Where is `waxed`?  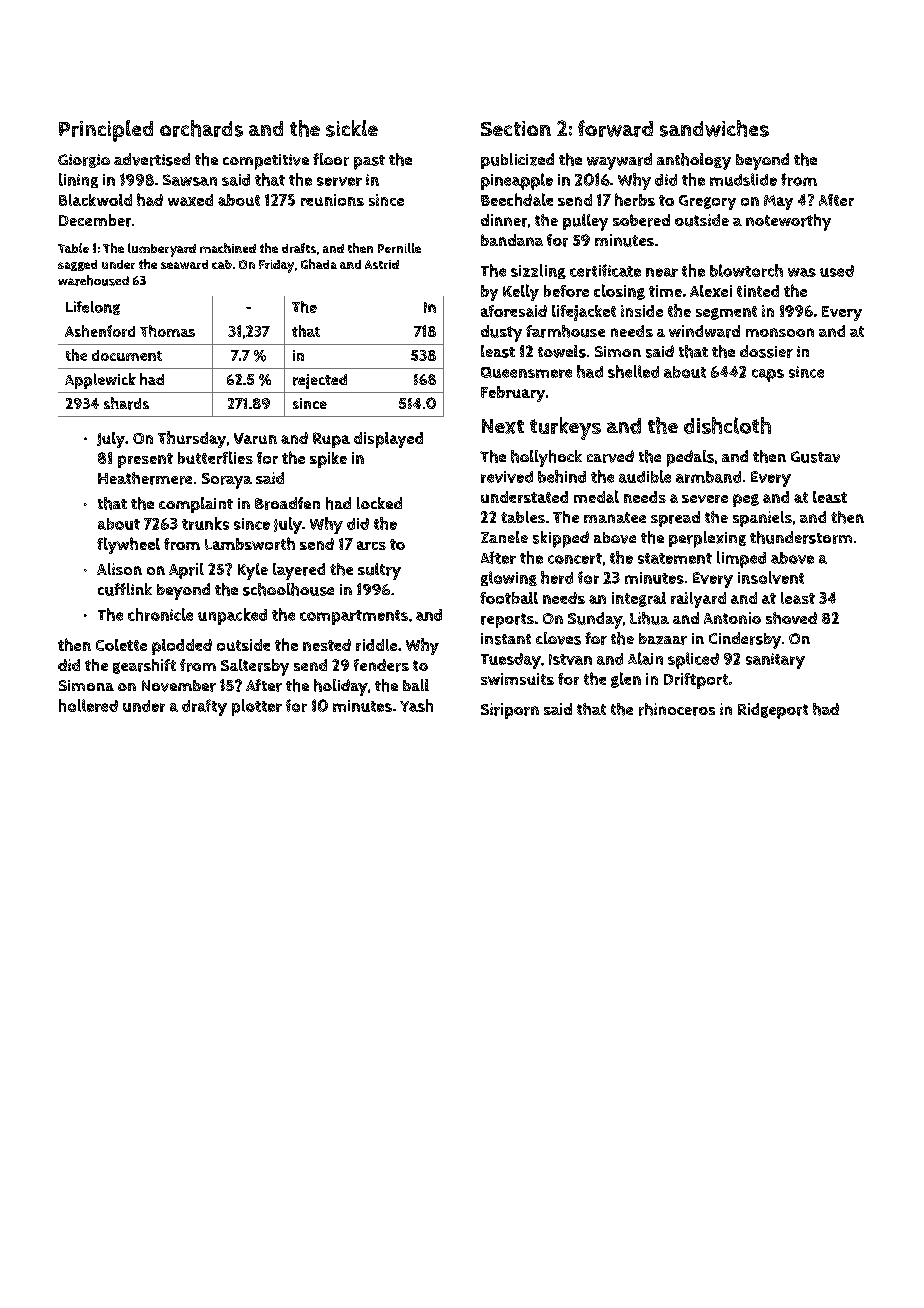 waxed is located at coordinates (190, 200).
